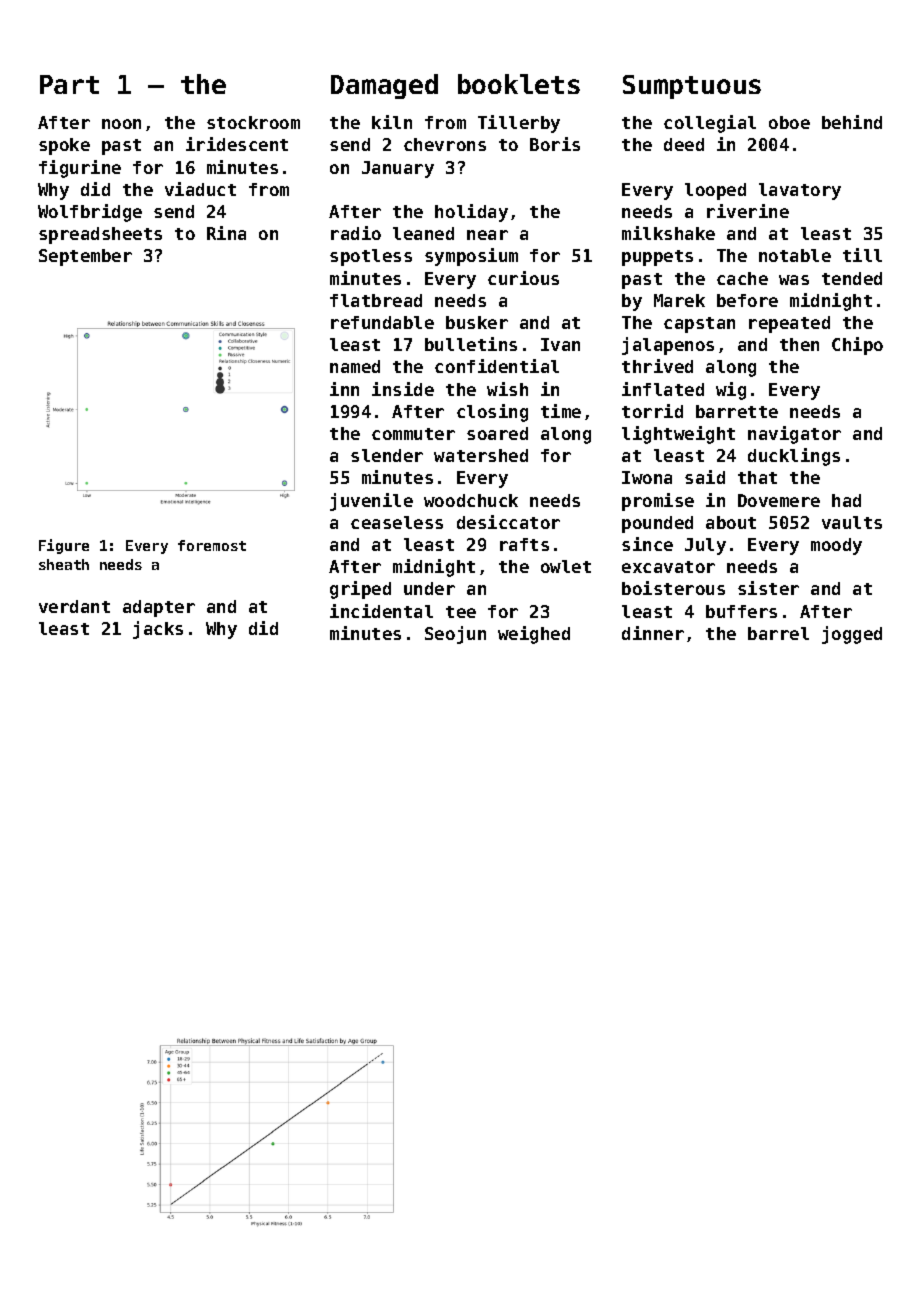 Image resolution: width=924 pixels, height=1308 pixels. What do you see at coordinates (80, 169) in the screenshot?
I see `figurine` at bounding box center [80, 169].
